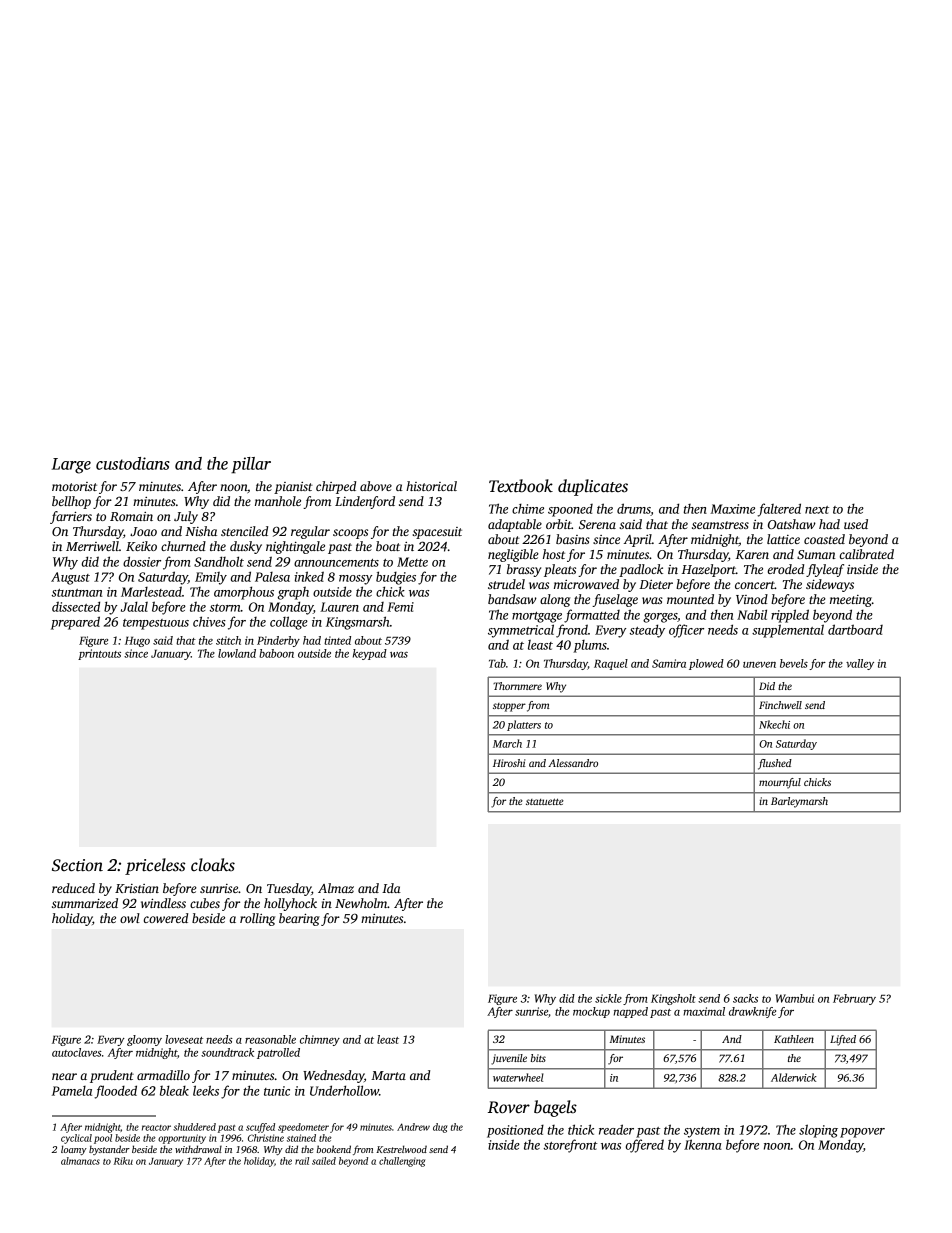 This document has height=1233, width=952. What do you see at coordinates (361, 903) in the document?
I see `Newholm` at bounding box center [361, 903].
